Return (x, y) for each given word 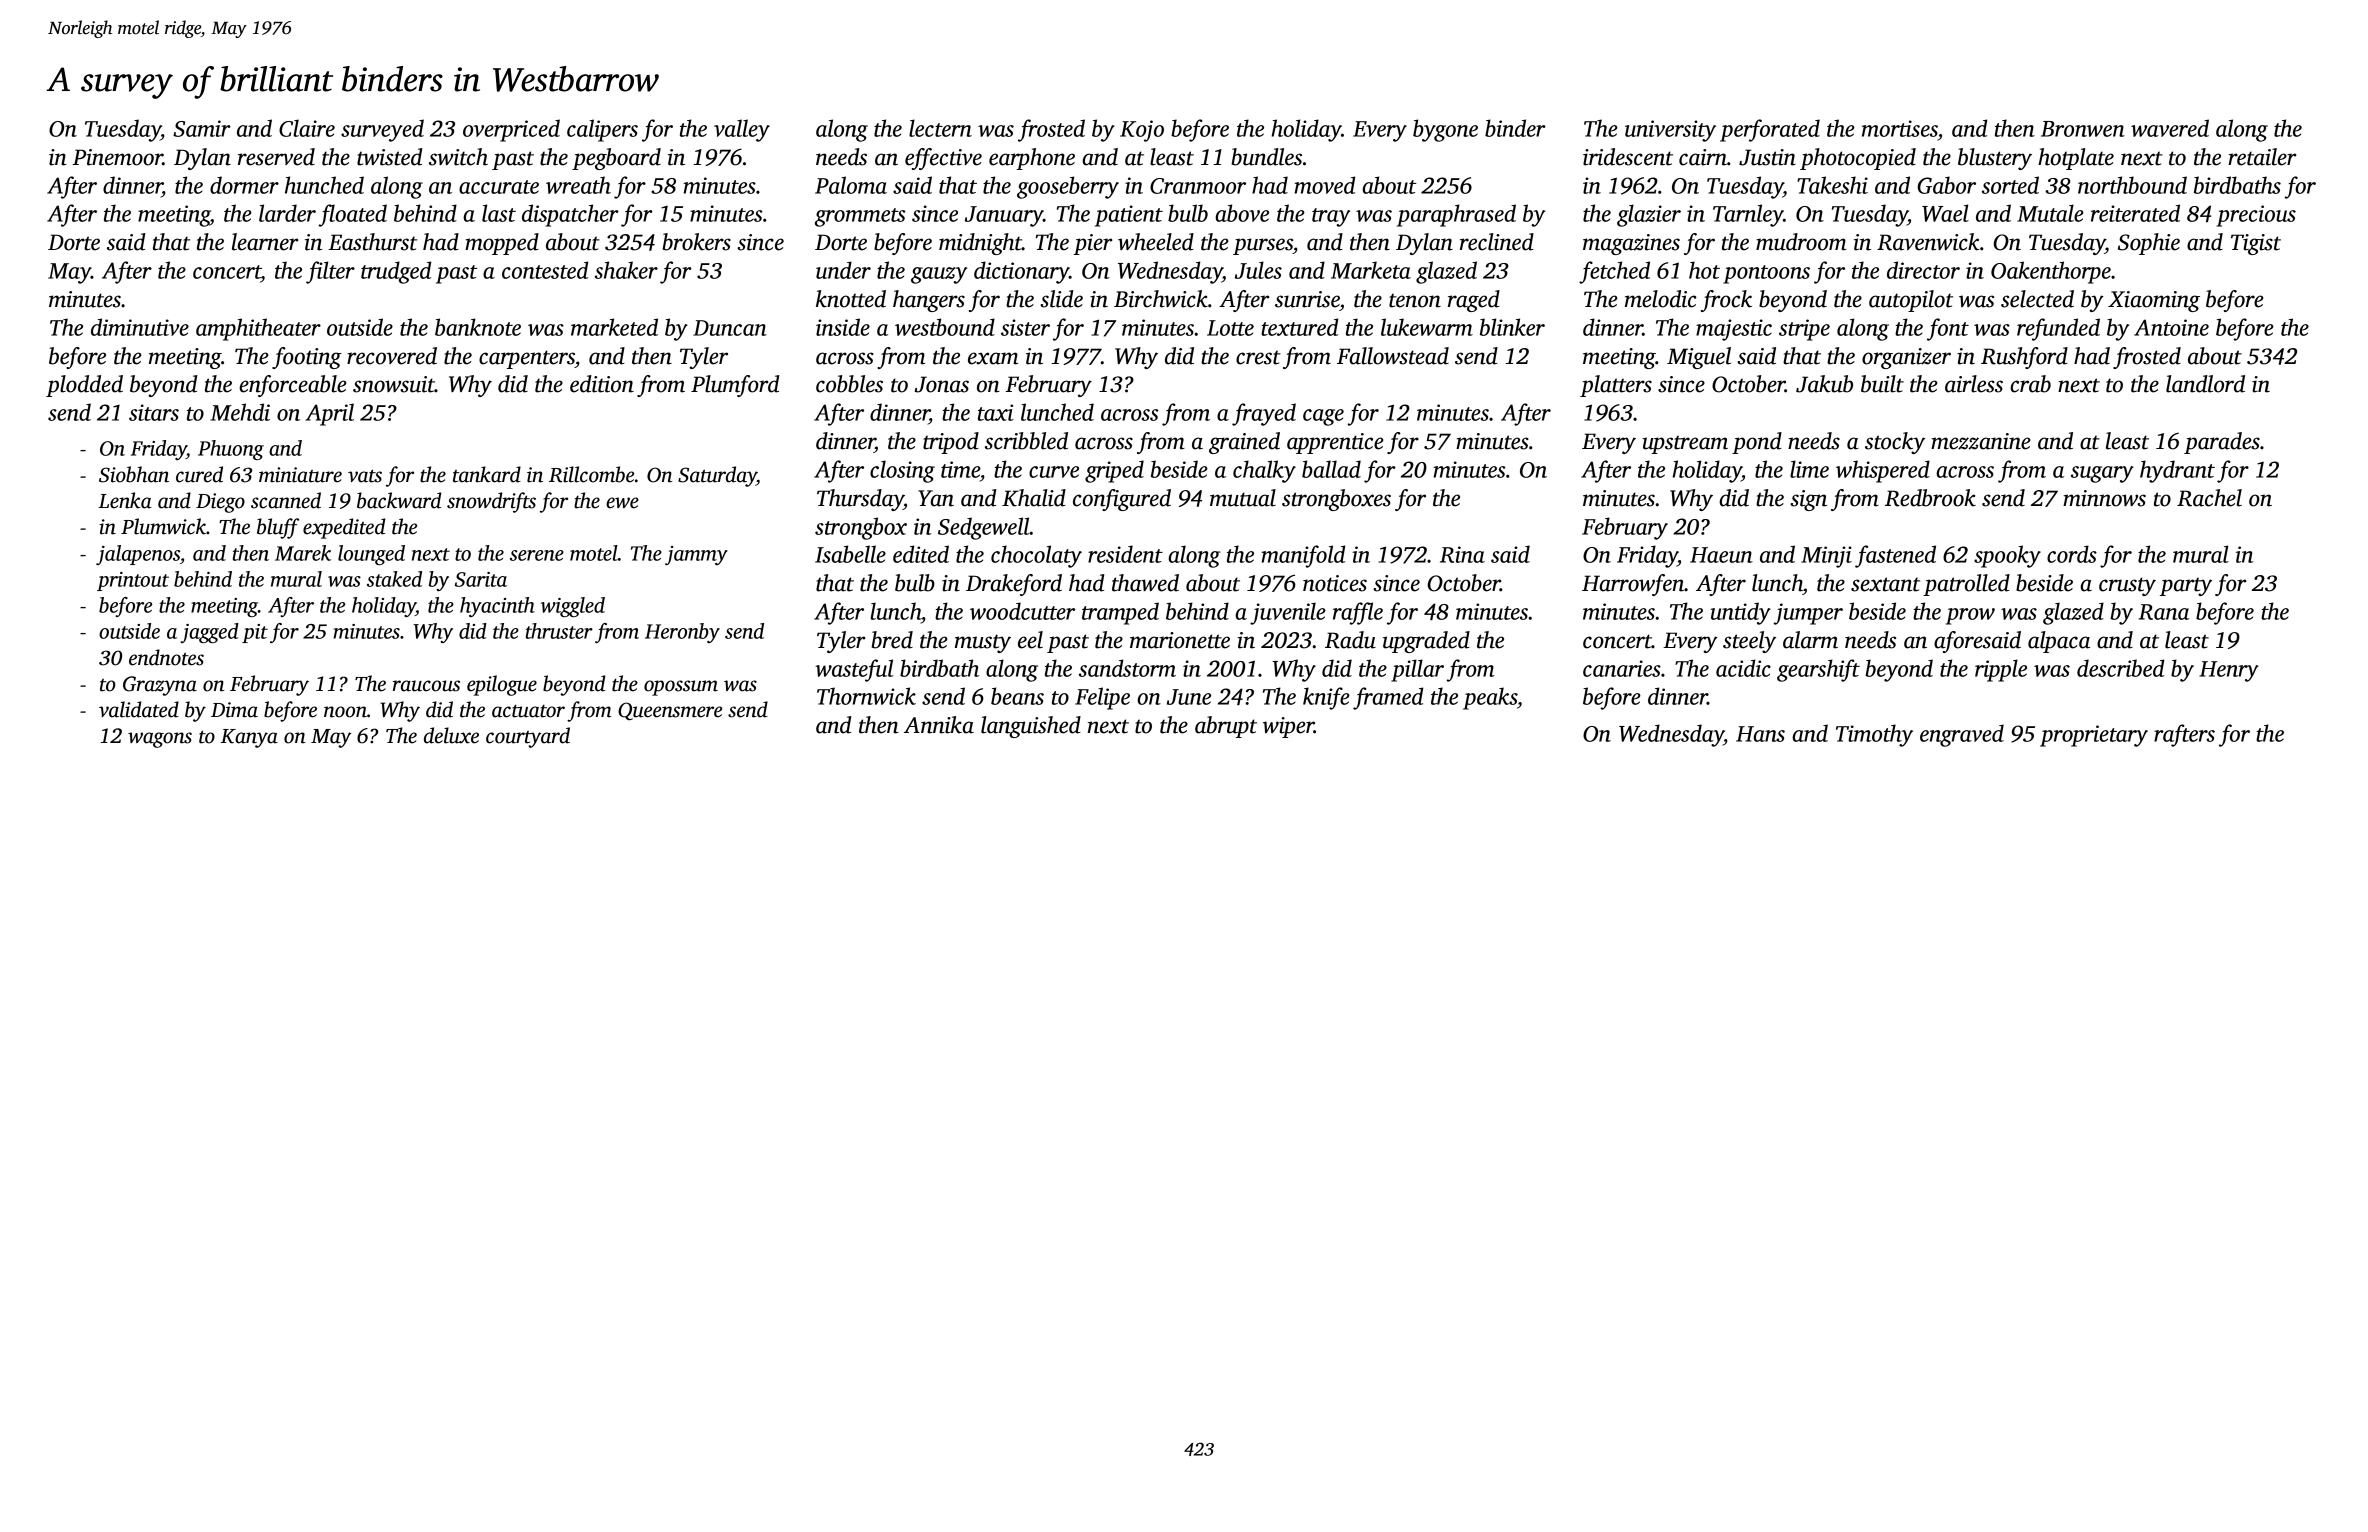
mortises (1900, 128)
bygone (1445, 130)
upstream (1685, 445)
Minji (1826, 557)
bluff (278, 528)
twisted (390, 157)
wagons (160, 740)
